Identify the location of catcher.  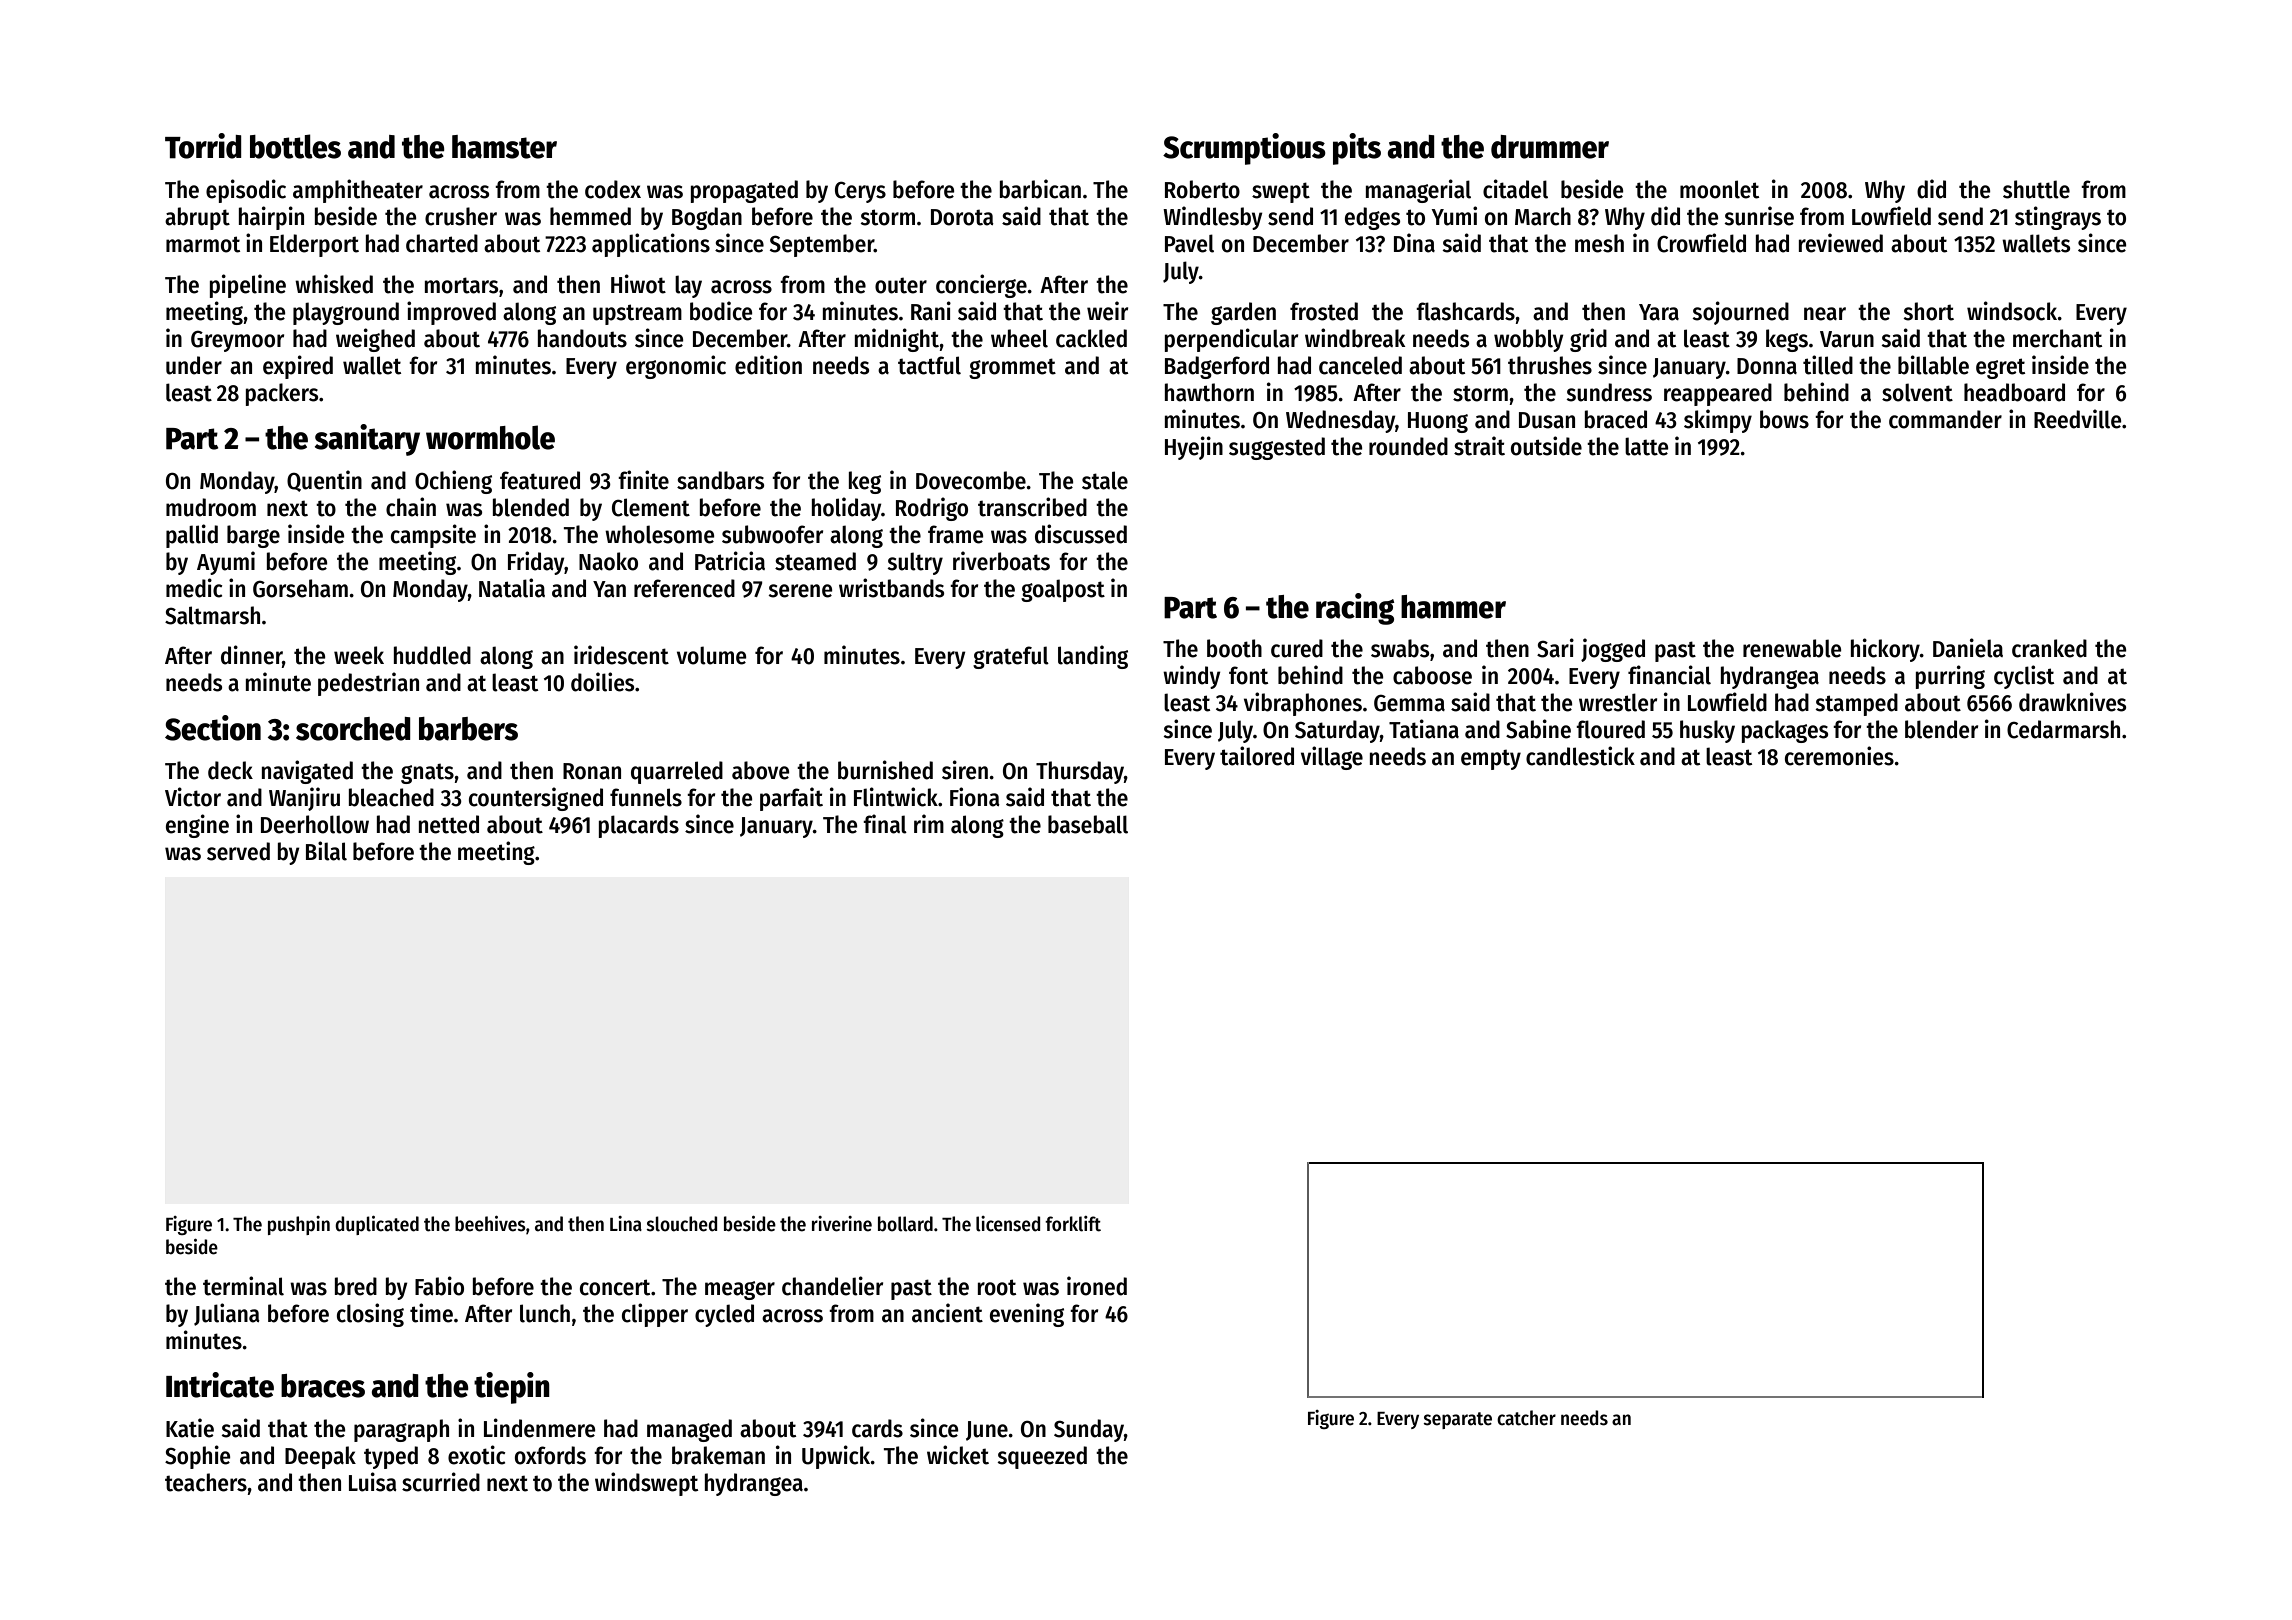
(1526, 1418).
